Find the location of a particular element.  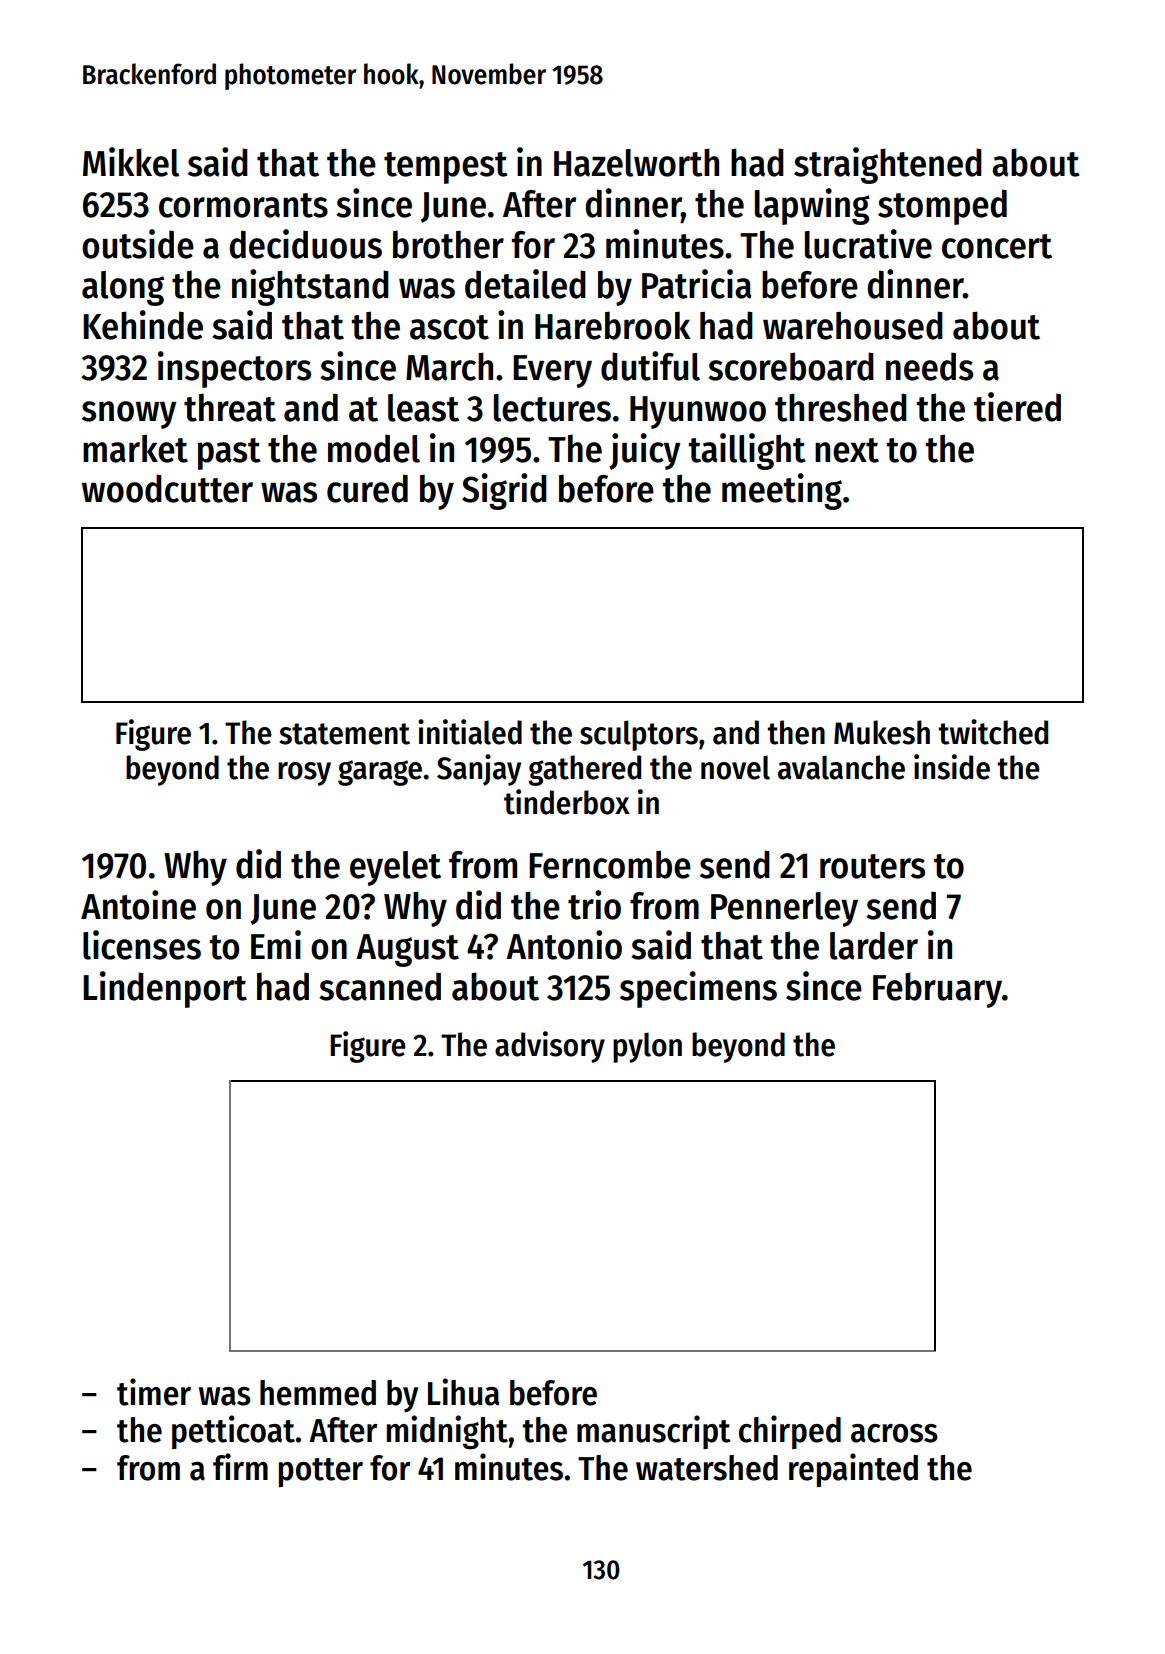

February is located at coordinates (937, 990).
